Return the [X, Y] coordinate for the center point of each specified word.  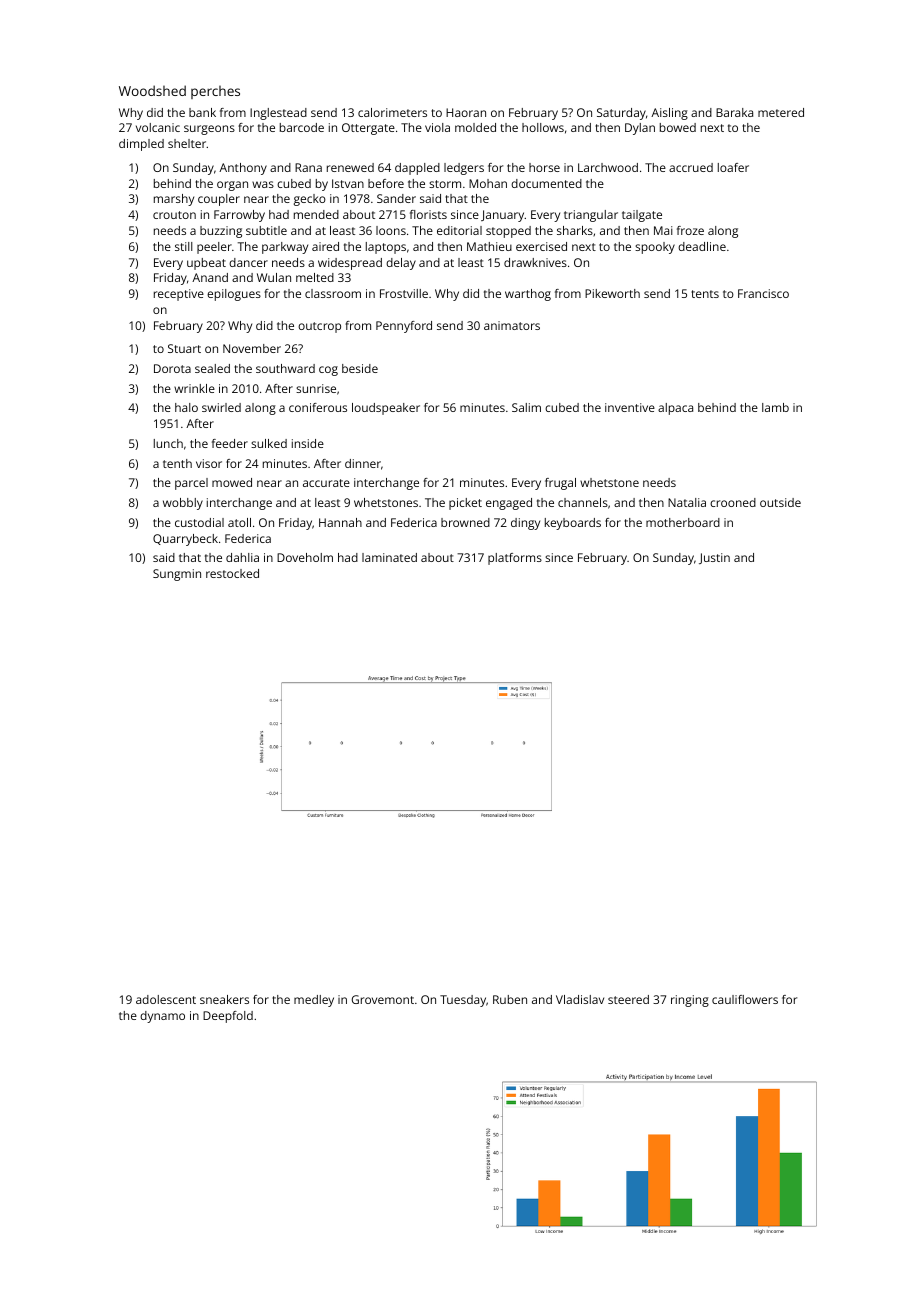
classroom [333, 293]
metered [781, 112]
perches [215, 92]
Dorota [172, 368]
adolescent [166, 999]
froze [690, 230]
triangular [591, 216]
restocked [232, 573]
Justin [714, 558]
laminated [389, 557]
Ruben [510, 999]
